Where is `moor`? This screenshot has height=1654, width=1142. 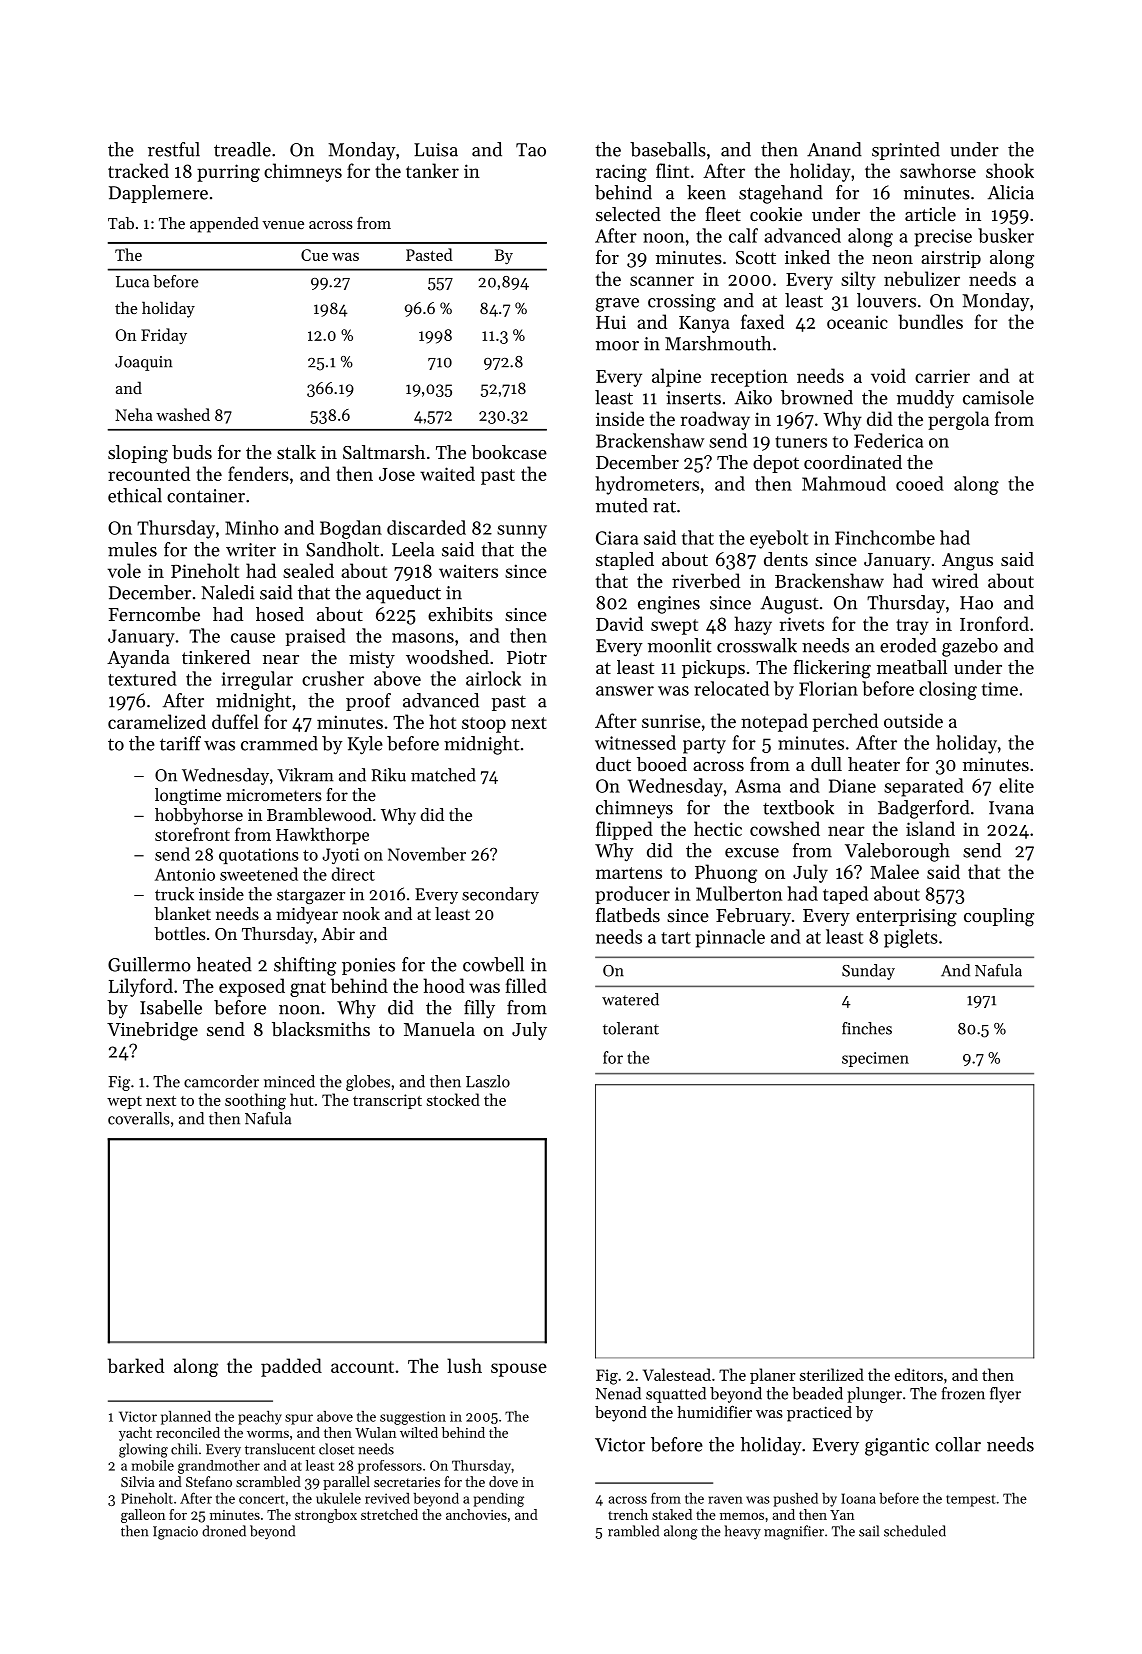
moor is located at coordinates (617, 346).
